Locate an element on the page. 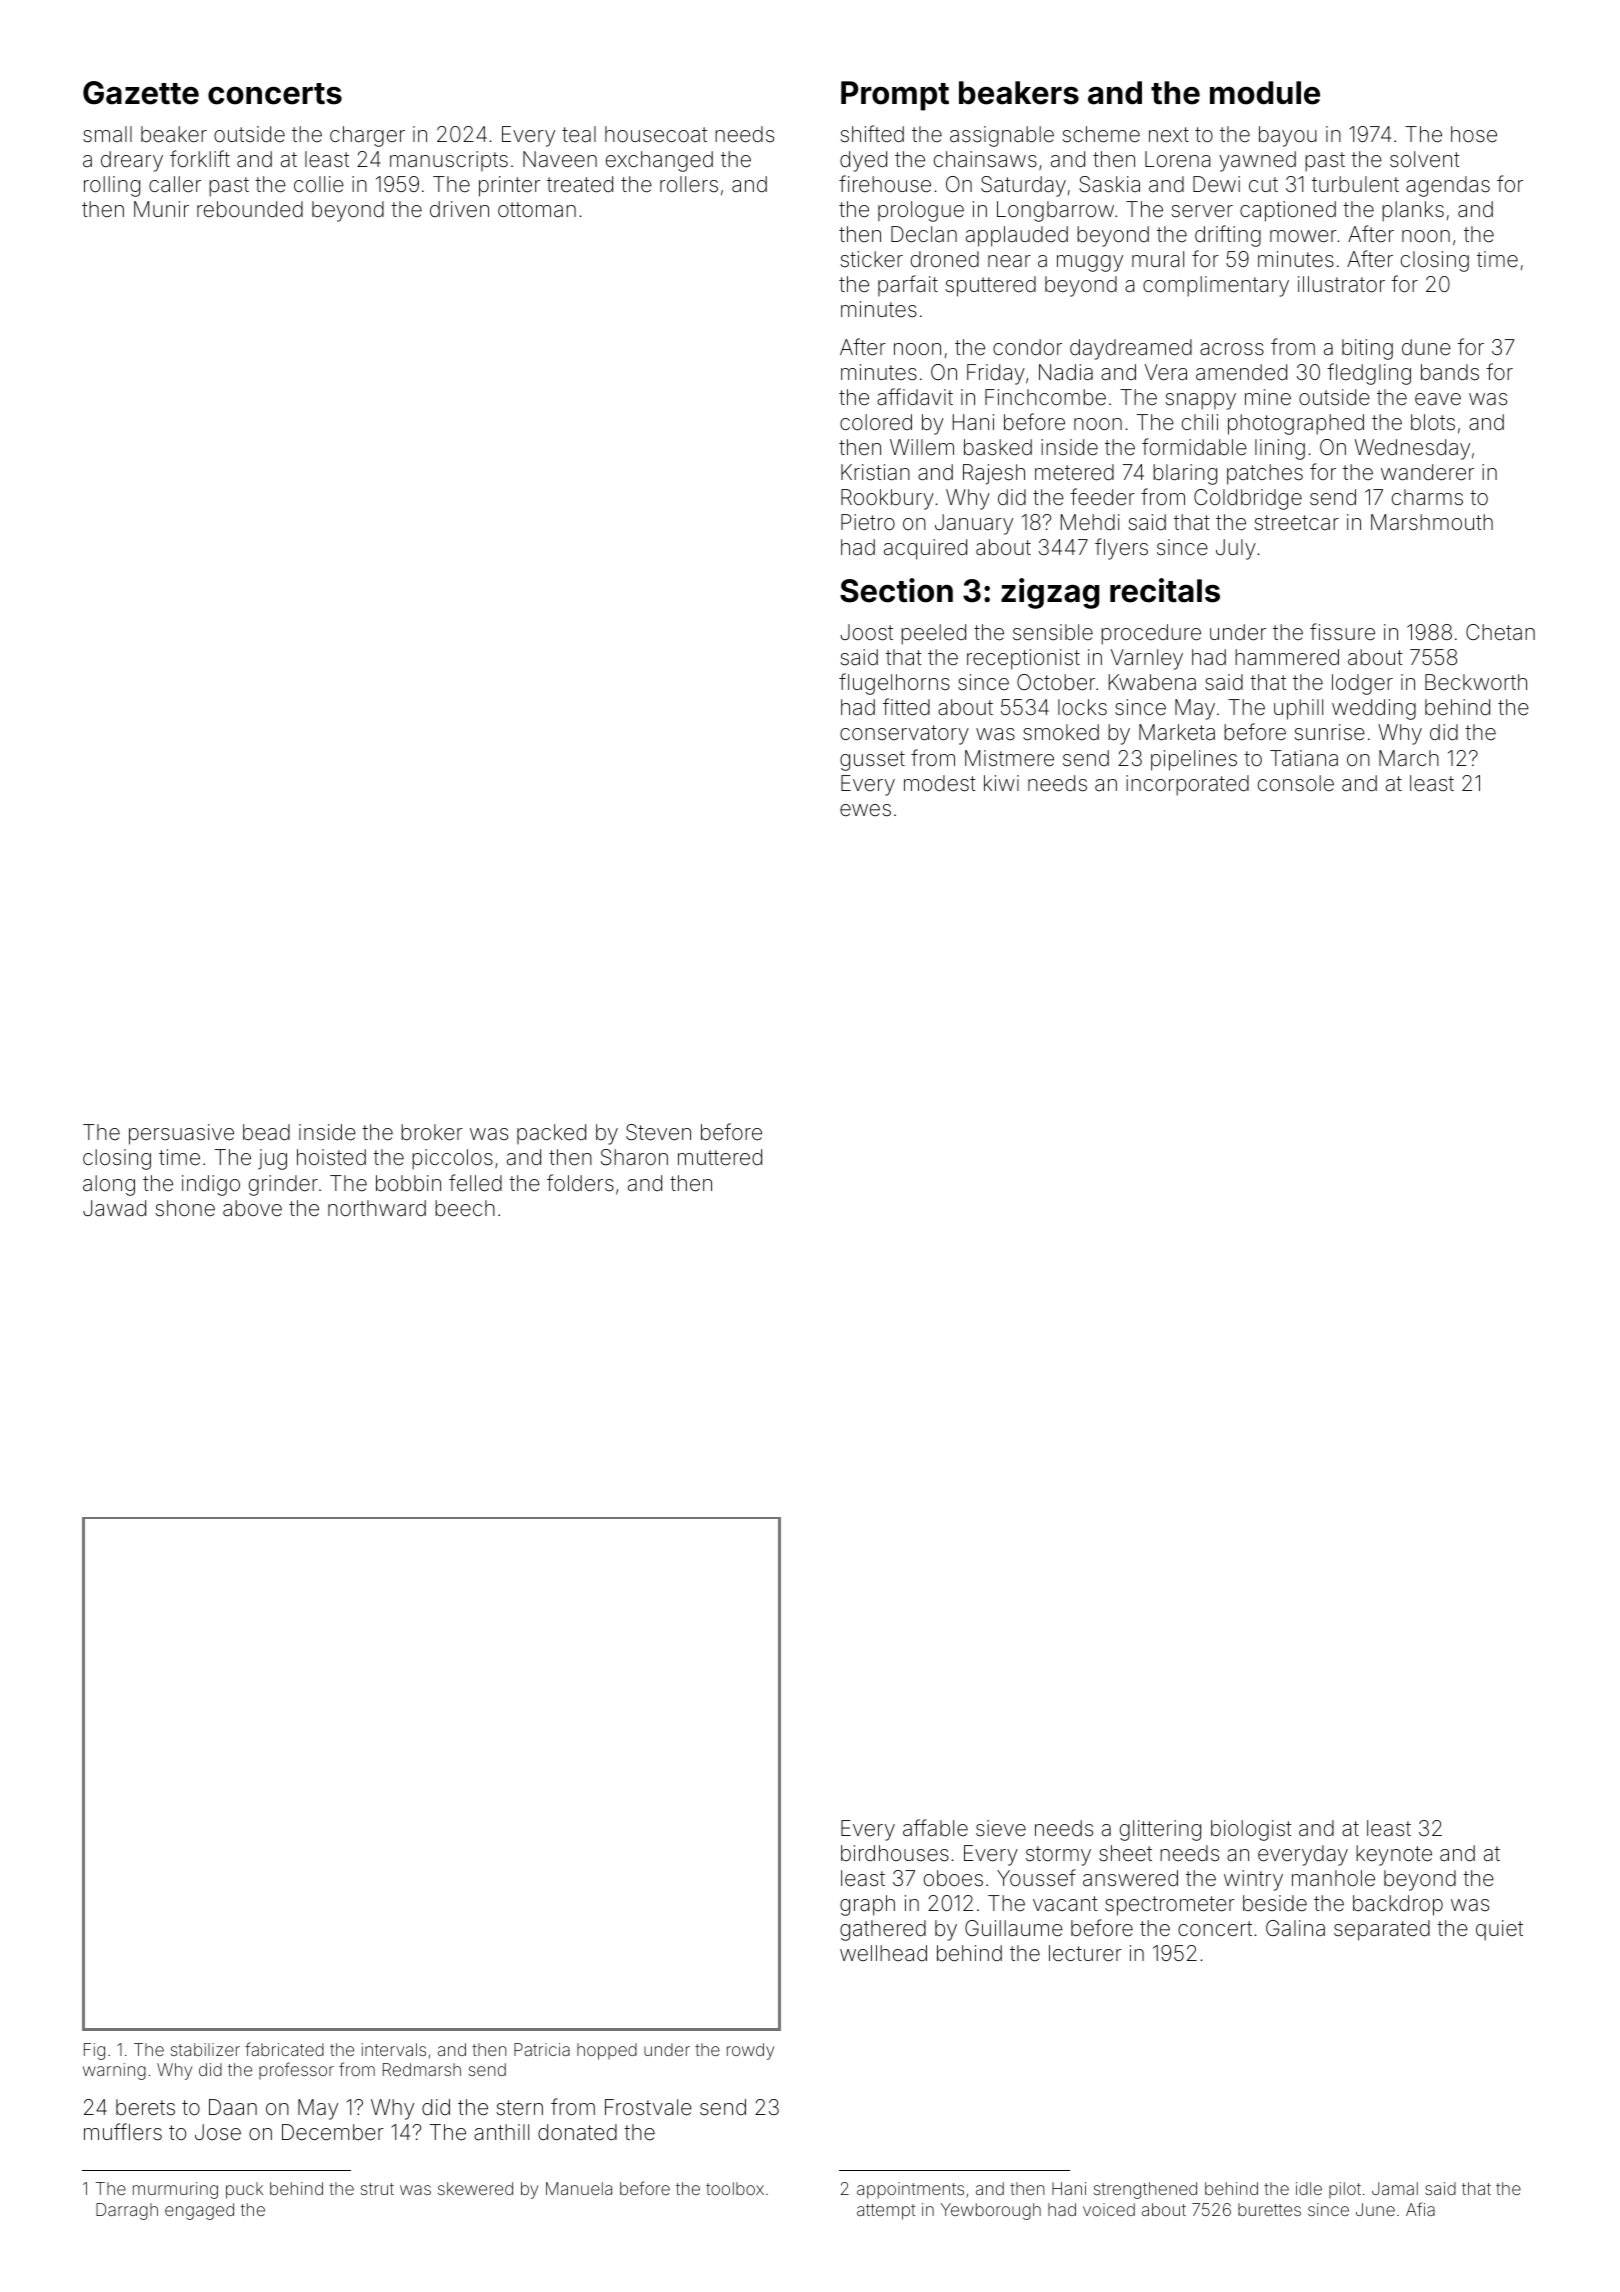 Image resolution: width=1620 pixels, height=2292 pixels. console is located at coordinates (1296, 783).
